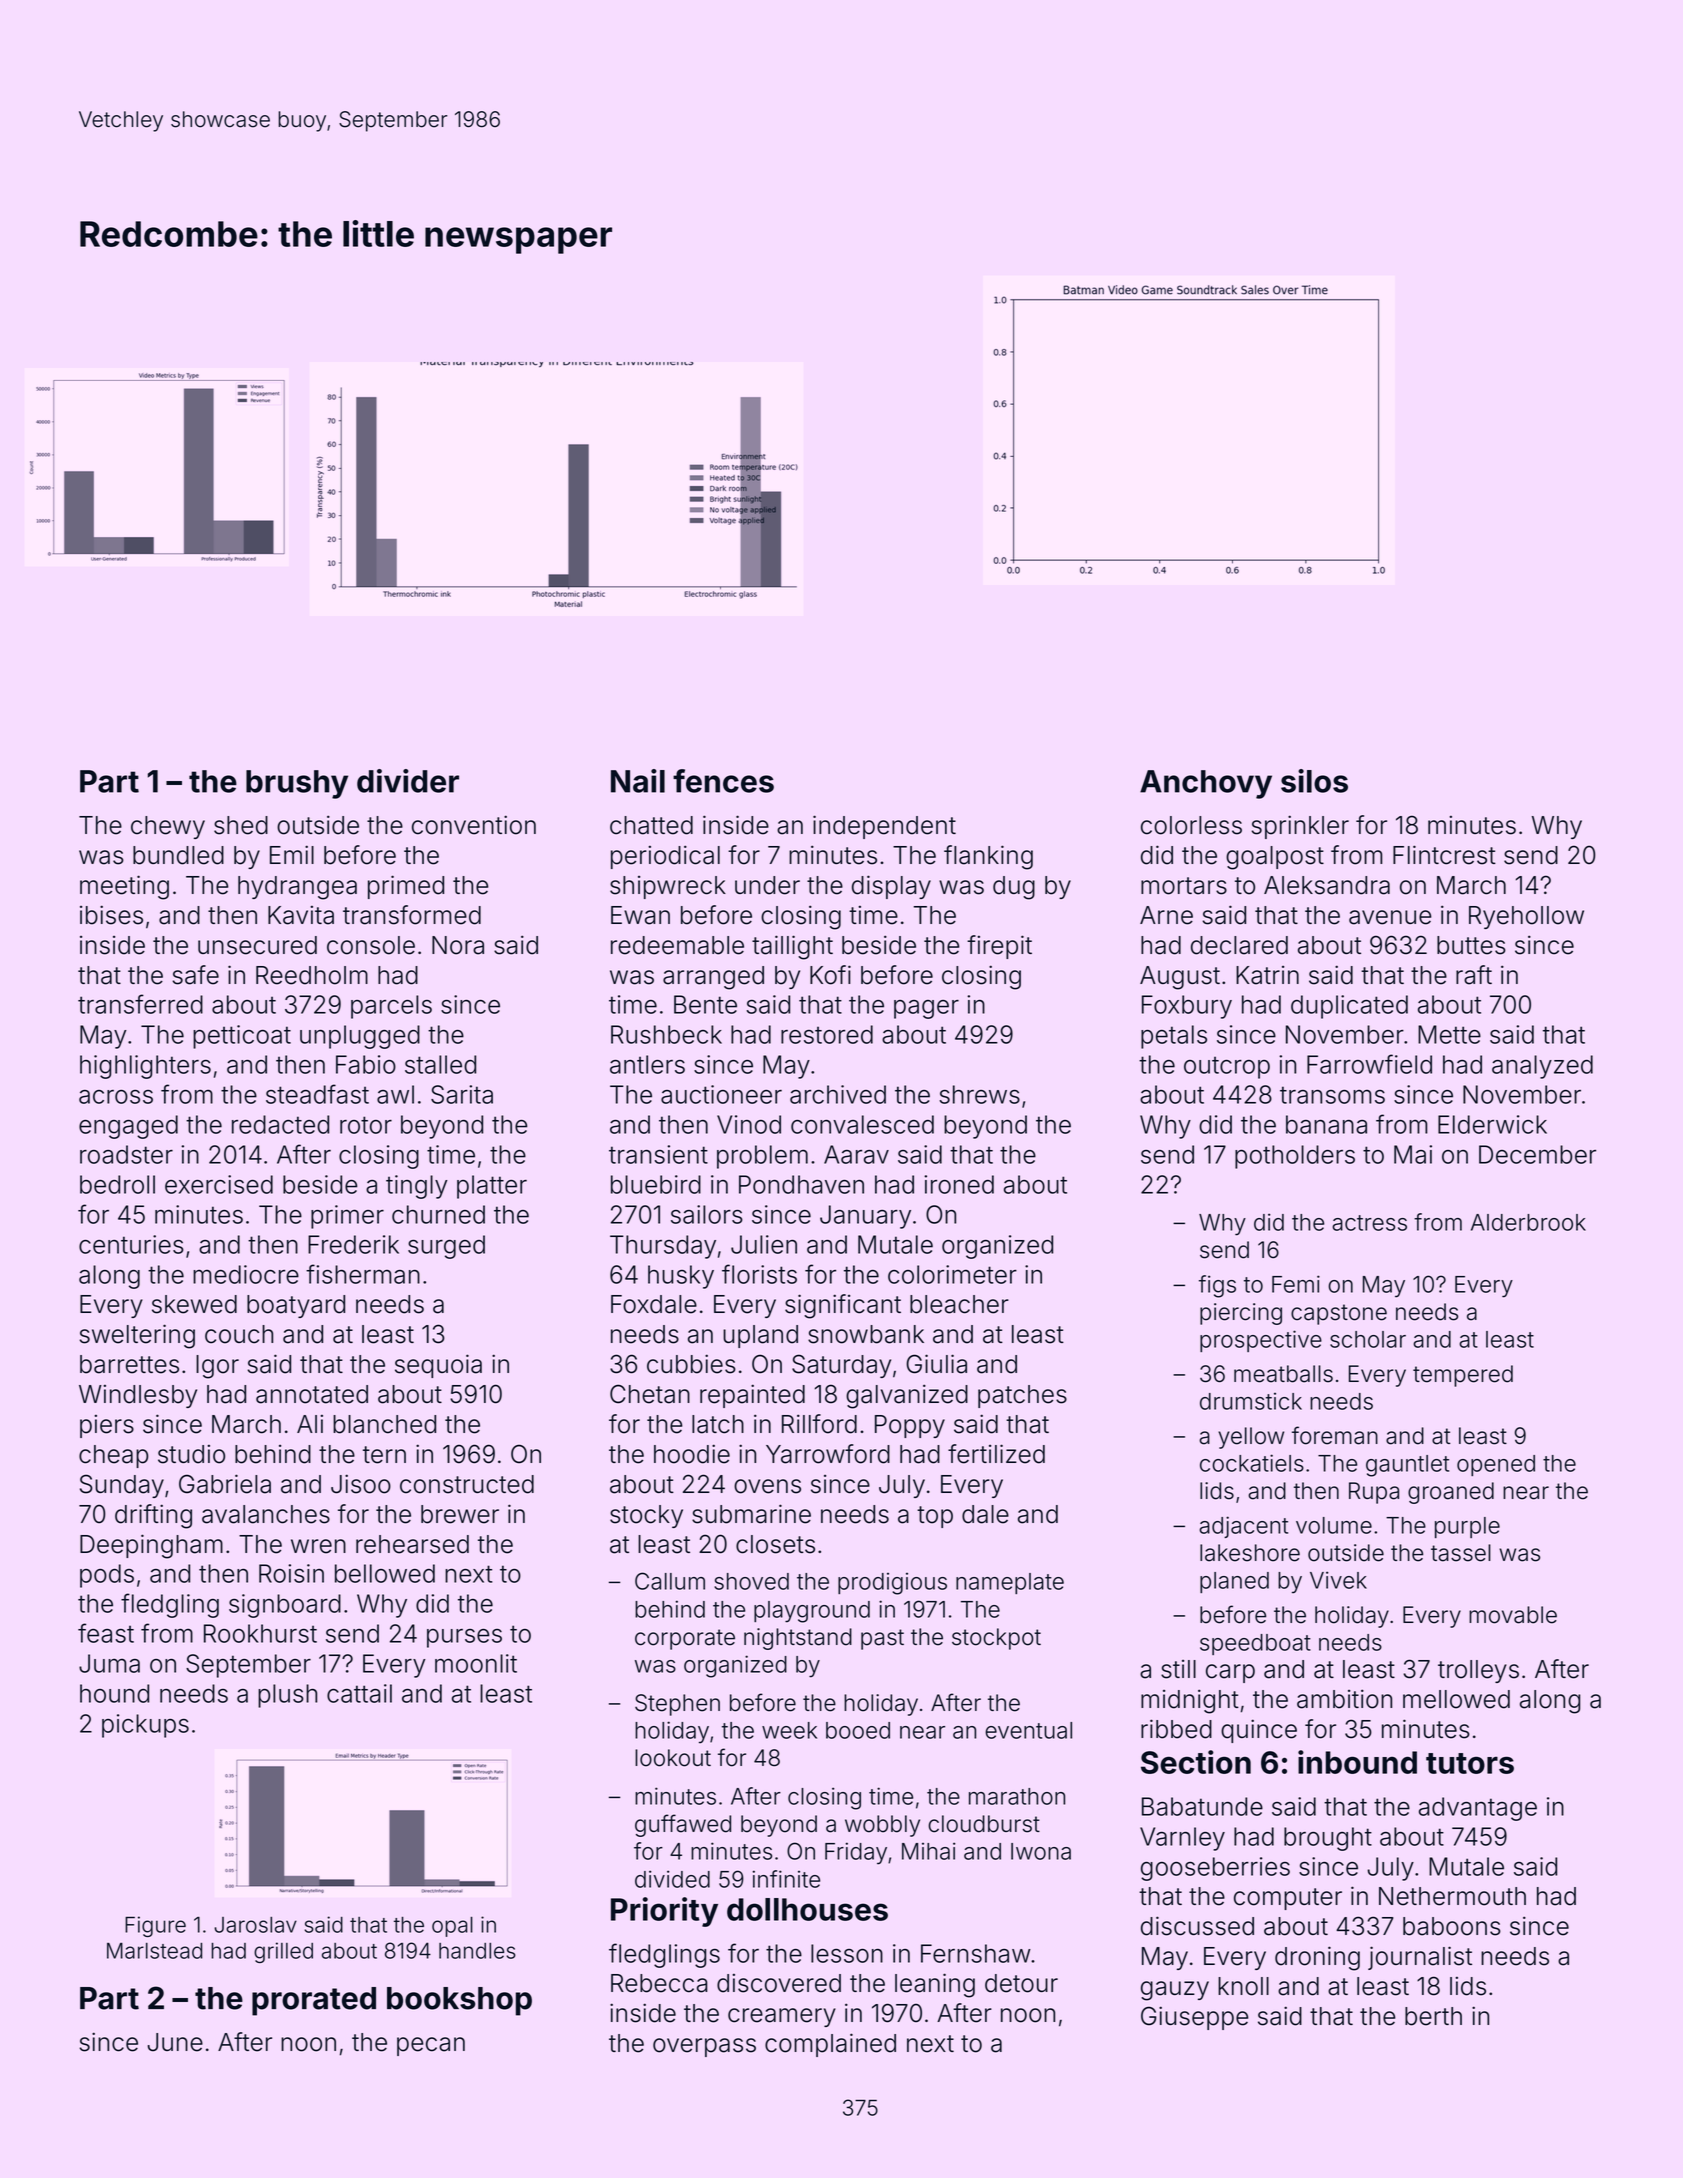  What do you see at coordinates (651, 825) in the document?
I see `chatted` at bounding box center [651, 825].
